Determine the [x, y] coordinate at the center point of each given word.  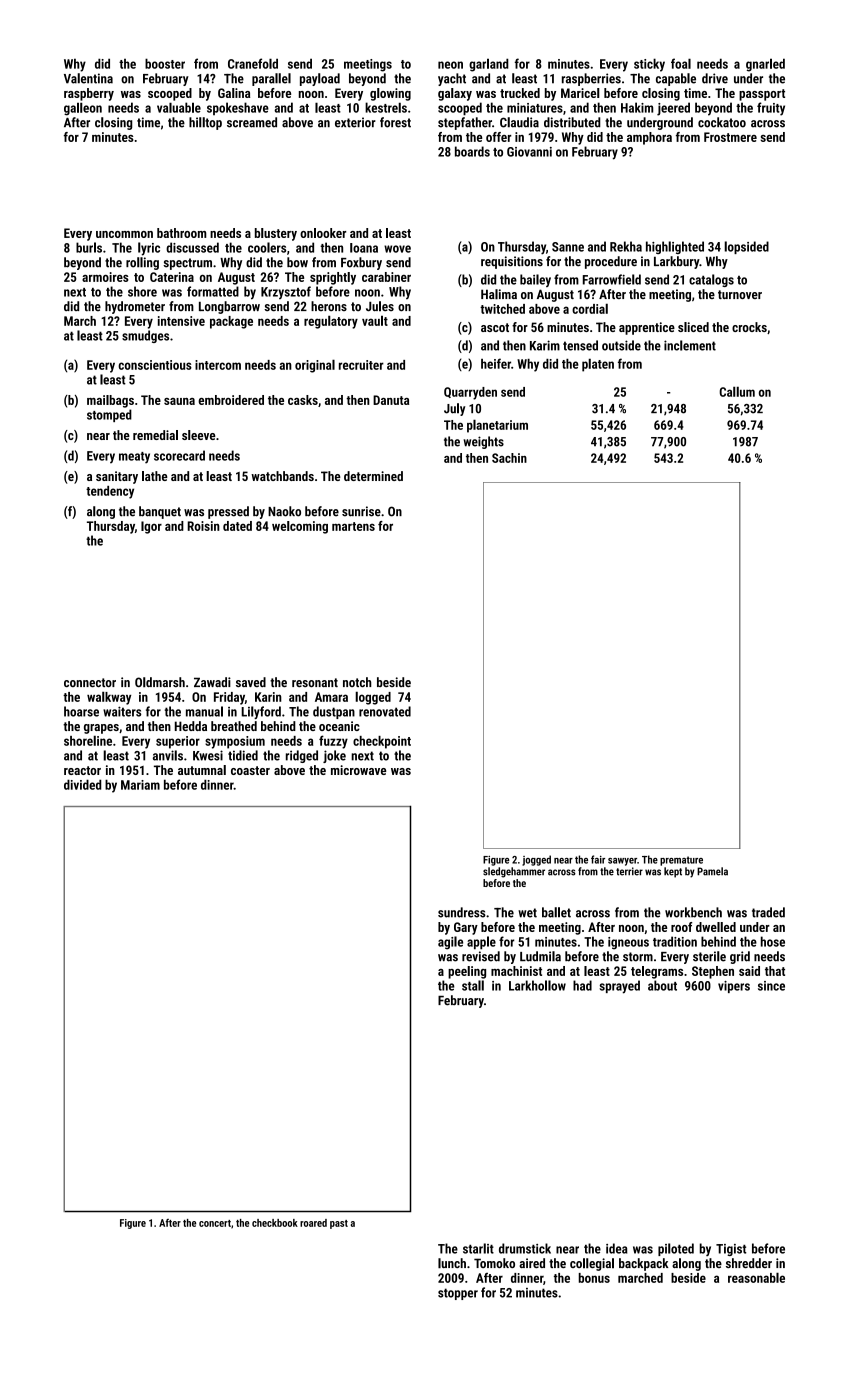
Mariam [140, 785]
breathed [234, 726]
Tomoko [494, 1263]
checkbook [275, 1223]
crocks [749, 327]
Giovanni [529, 152]
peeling [467, 972]
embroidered [231, 400]
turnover [740, 294]
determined [373, 476]
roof [681, 927]
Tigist [731, 1250]
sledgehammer [514, 872]
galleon [83, 109]
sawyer [622, 862]
